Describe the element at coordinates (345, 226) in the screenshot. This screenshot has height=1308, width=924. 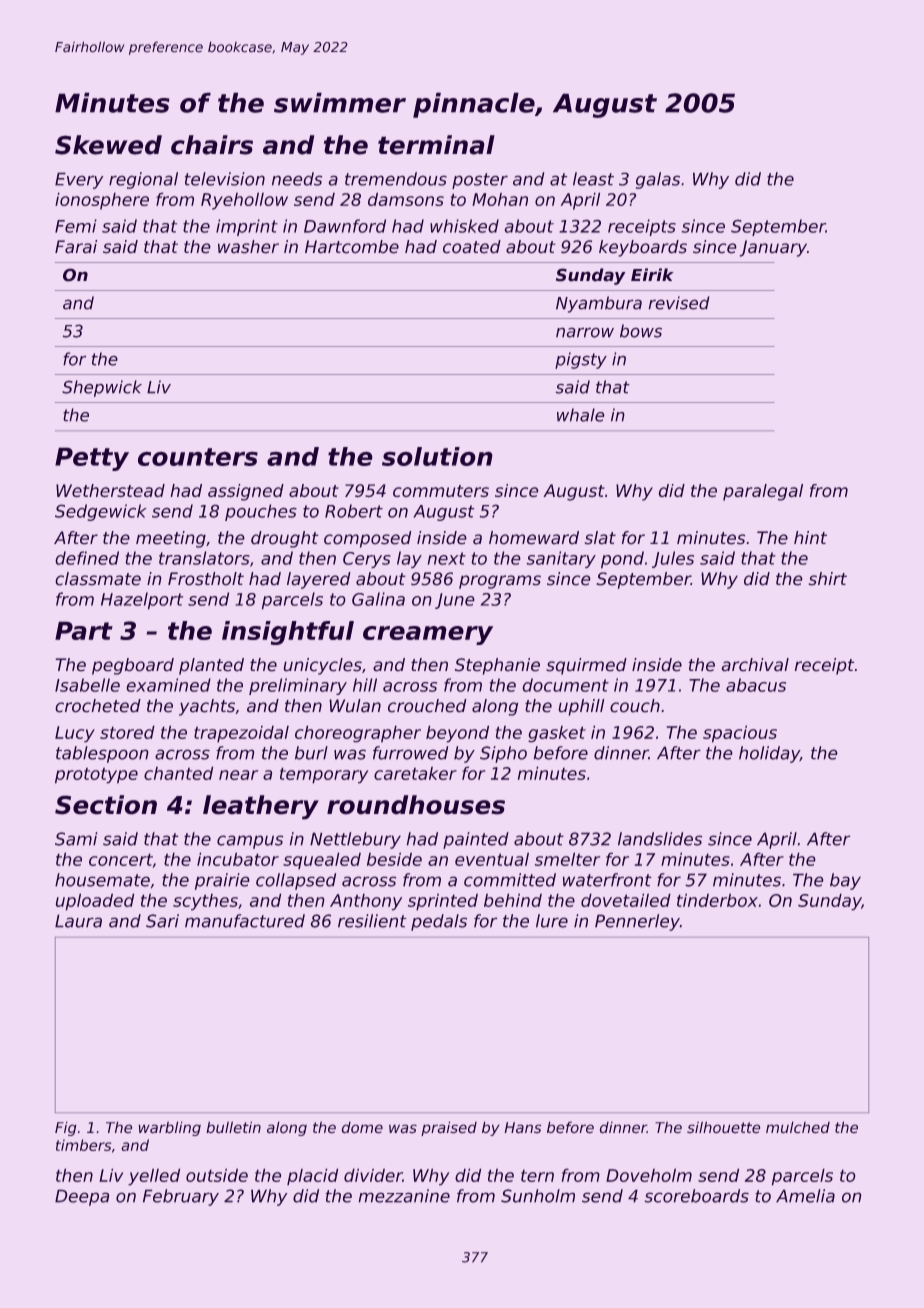
I see `Dawnford` at that location.
